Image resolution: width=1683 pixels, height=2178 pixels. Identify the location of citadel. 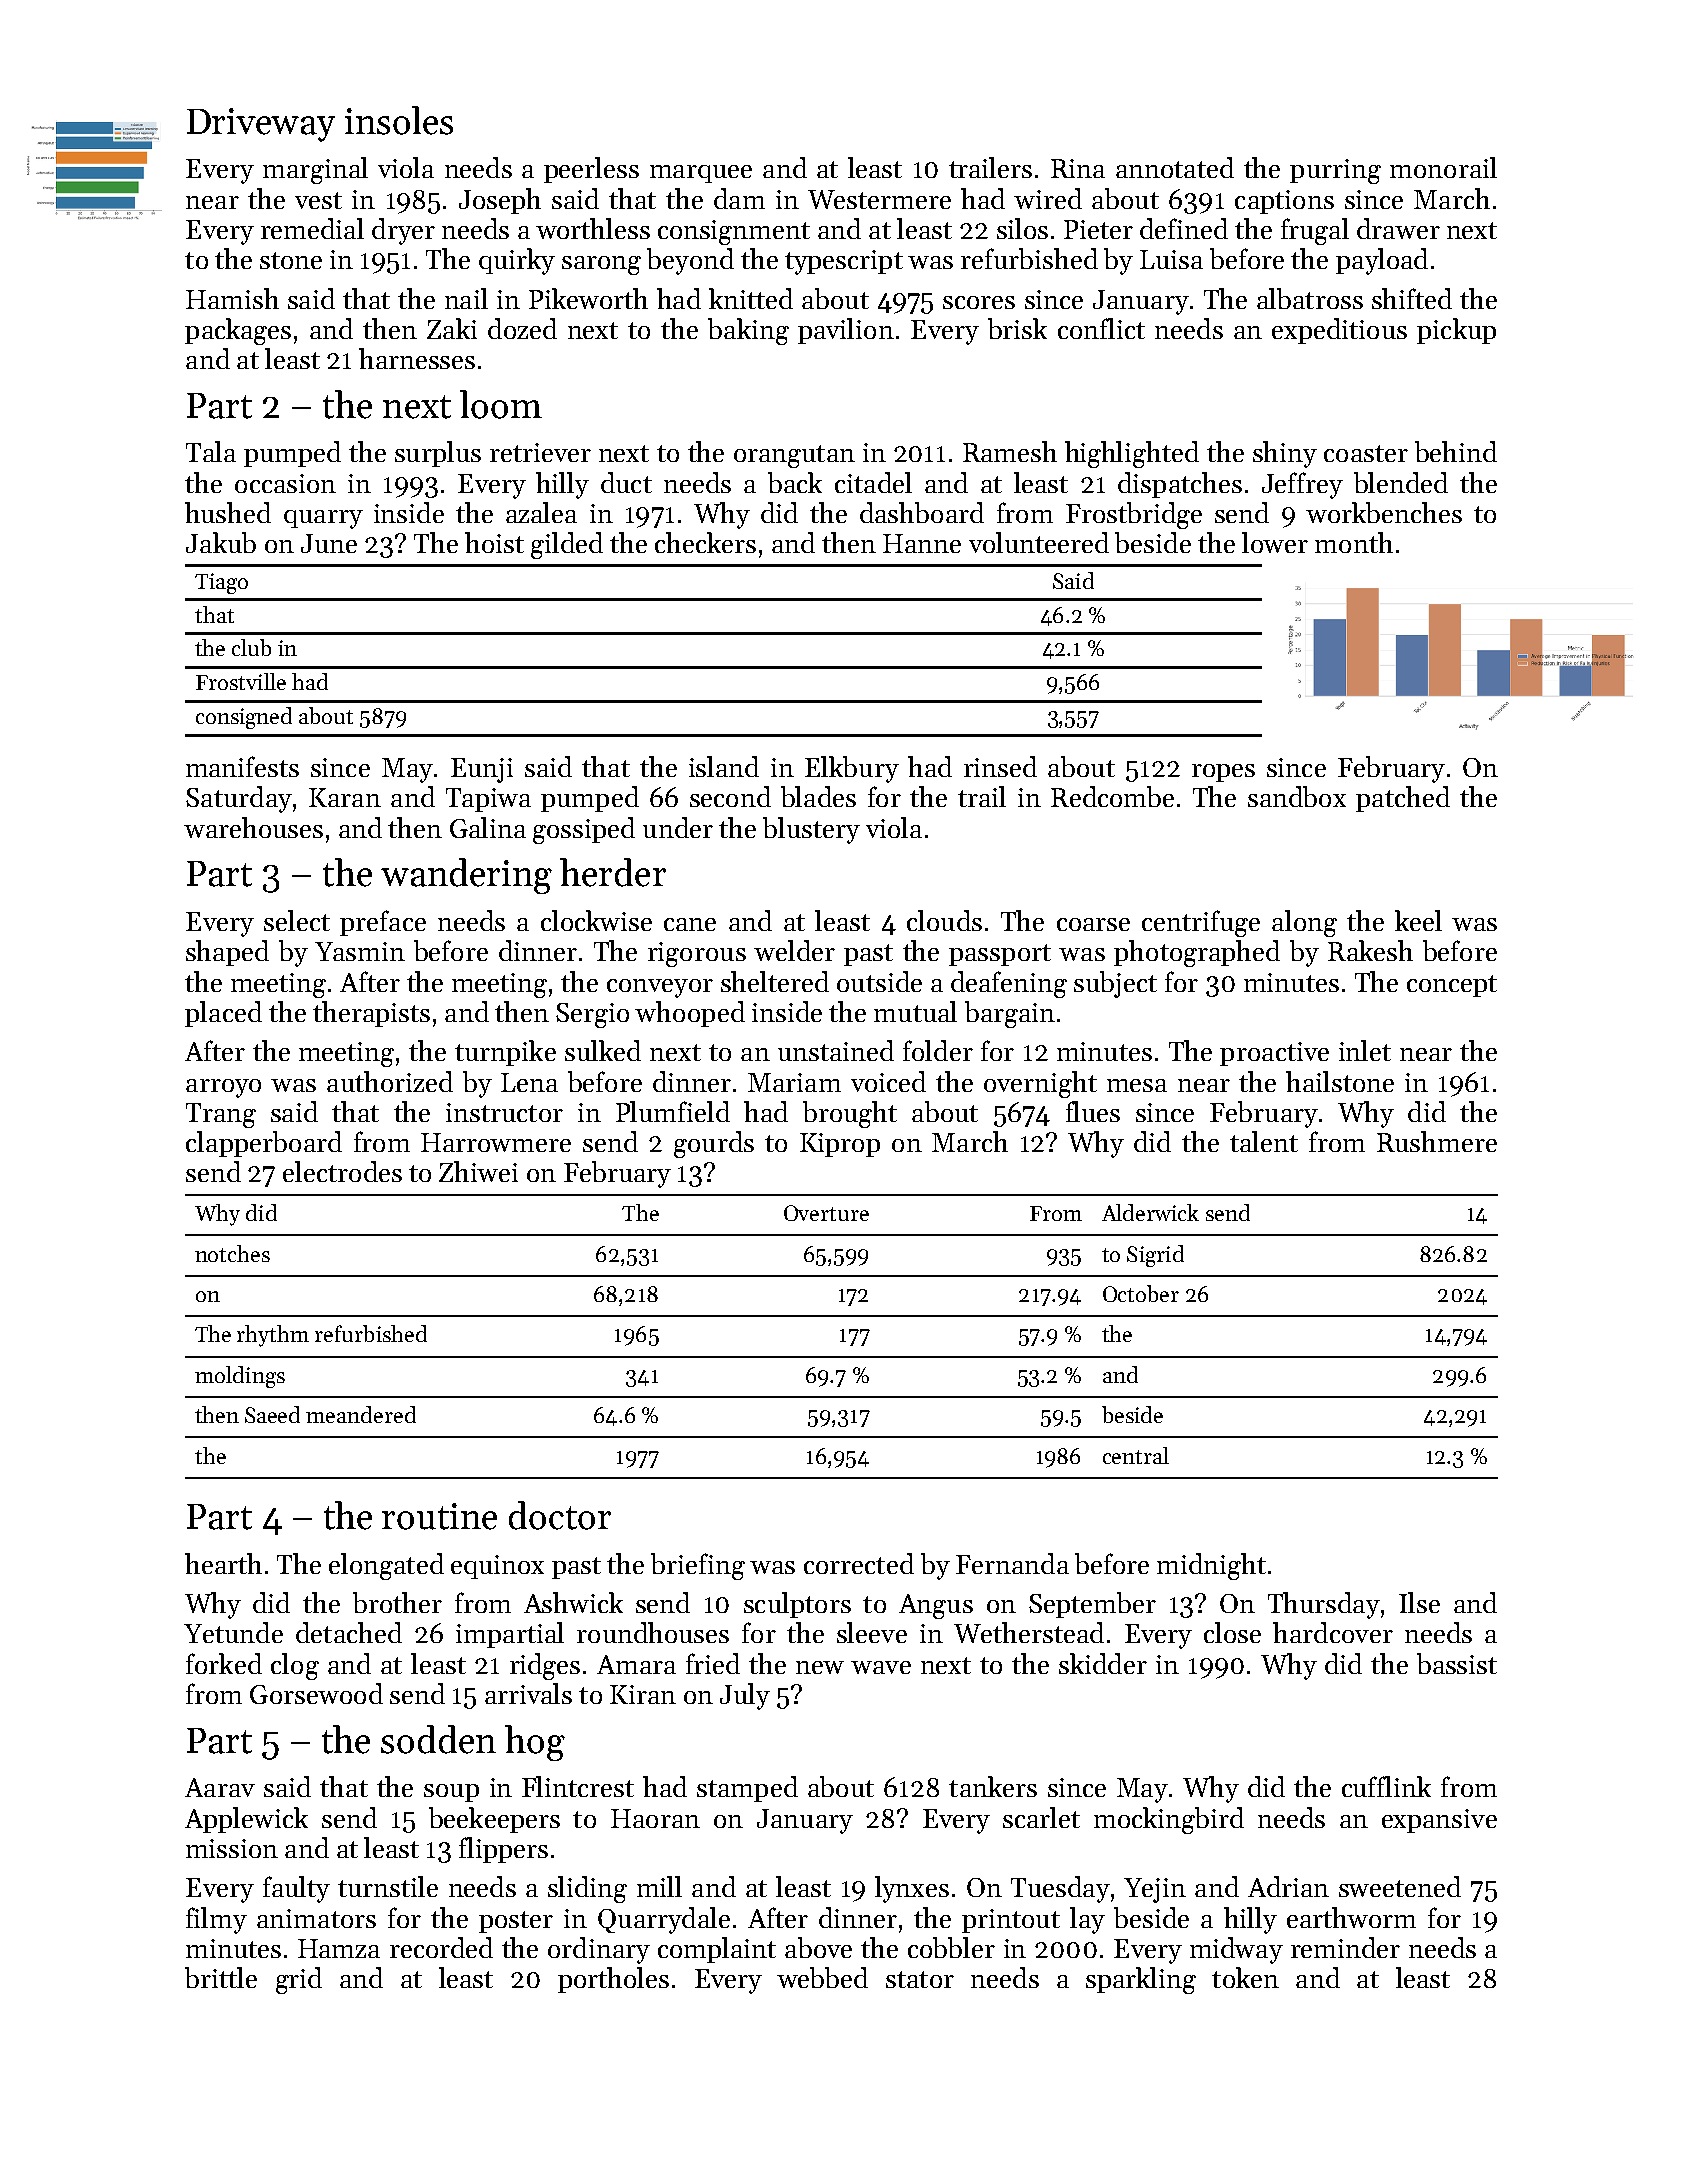
(873, 482).
